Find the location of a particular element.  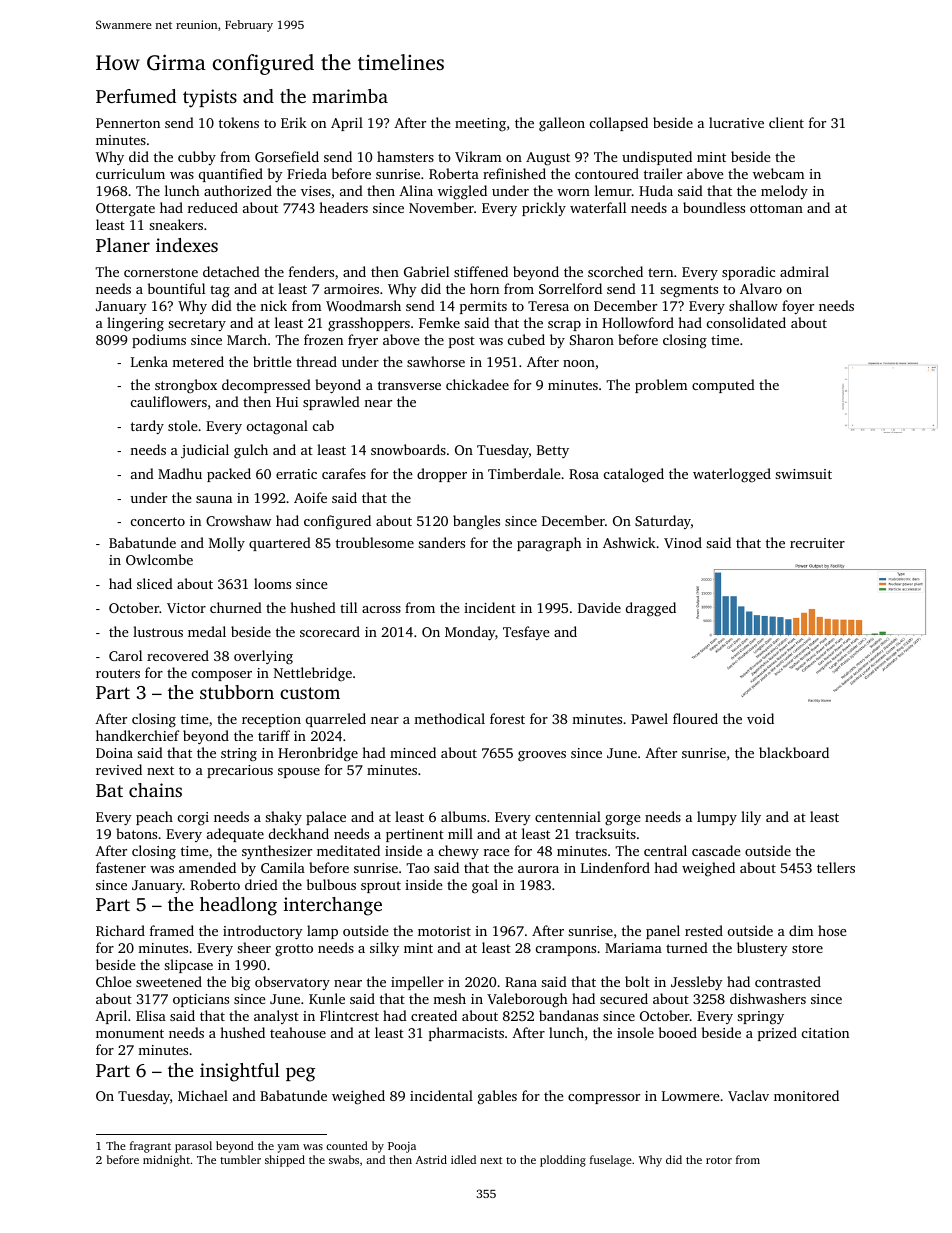

midnight is located at coordinates (166, 1161).
